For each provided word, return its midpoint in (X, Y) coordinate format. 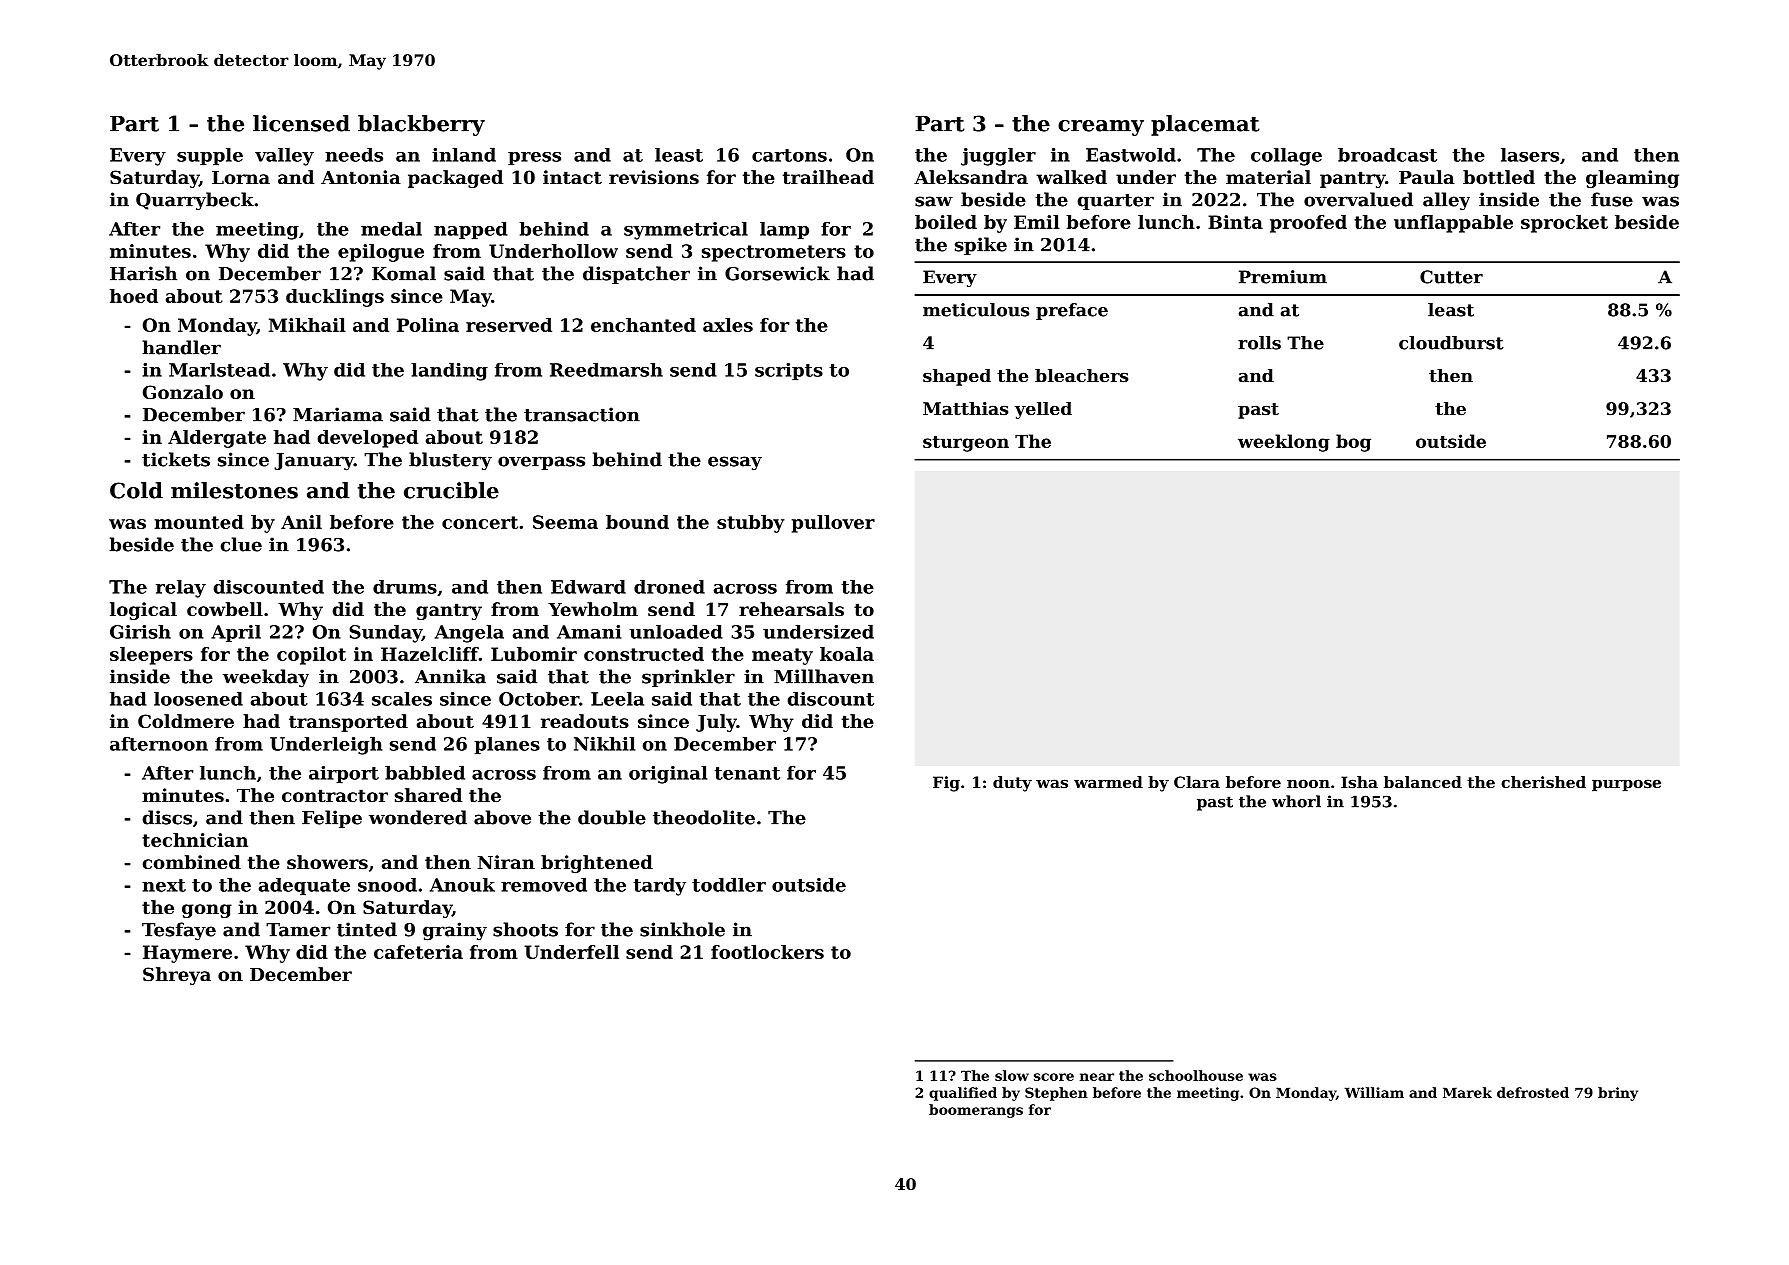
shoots (525, 929)
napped (471, 231)
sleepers (151, 656)
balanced (1423, 782)
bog (1353, 443)
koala (847, 654)
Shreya (177, 976)
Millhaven (824, 676)
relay (181, 589)
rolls (1259, 343)
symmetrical (686, 231)
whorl (1296, 801)
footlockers (767, 952)
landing (449, 372)
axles (728, 325)
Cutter (1451, 277)
